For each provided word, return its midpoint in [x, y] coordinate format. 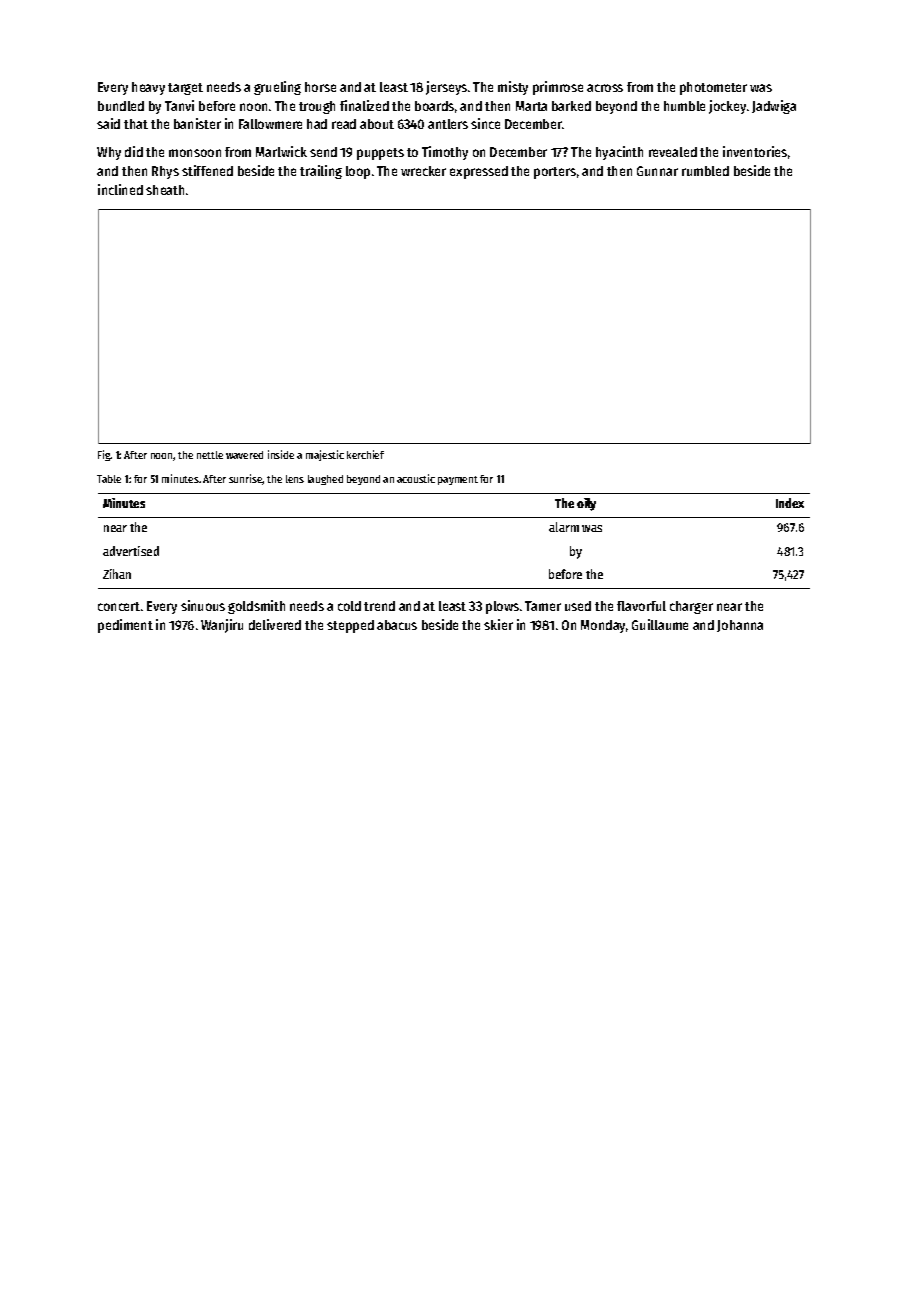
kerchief [365, 454]
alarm [564, 527]
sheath [165, 190]
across [605, 88]
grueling [277, 88]
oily [586, 504]
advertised [131, 551]
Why [109, 153]
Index [790, 503]
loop [358, 172]
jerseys [446, 88]
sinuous [203, 605]
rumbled [705, 171]
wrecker [423, 171]
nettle [210, 455]
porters [555, 173]
